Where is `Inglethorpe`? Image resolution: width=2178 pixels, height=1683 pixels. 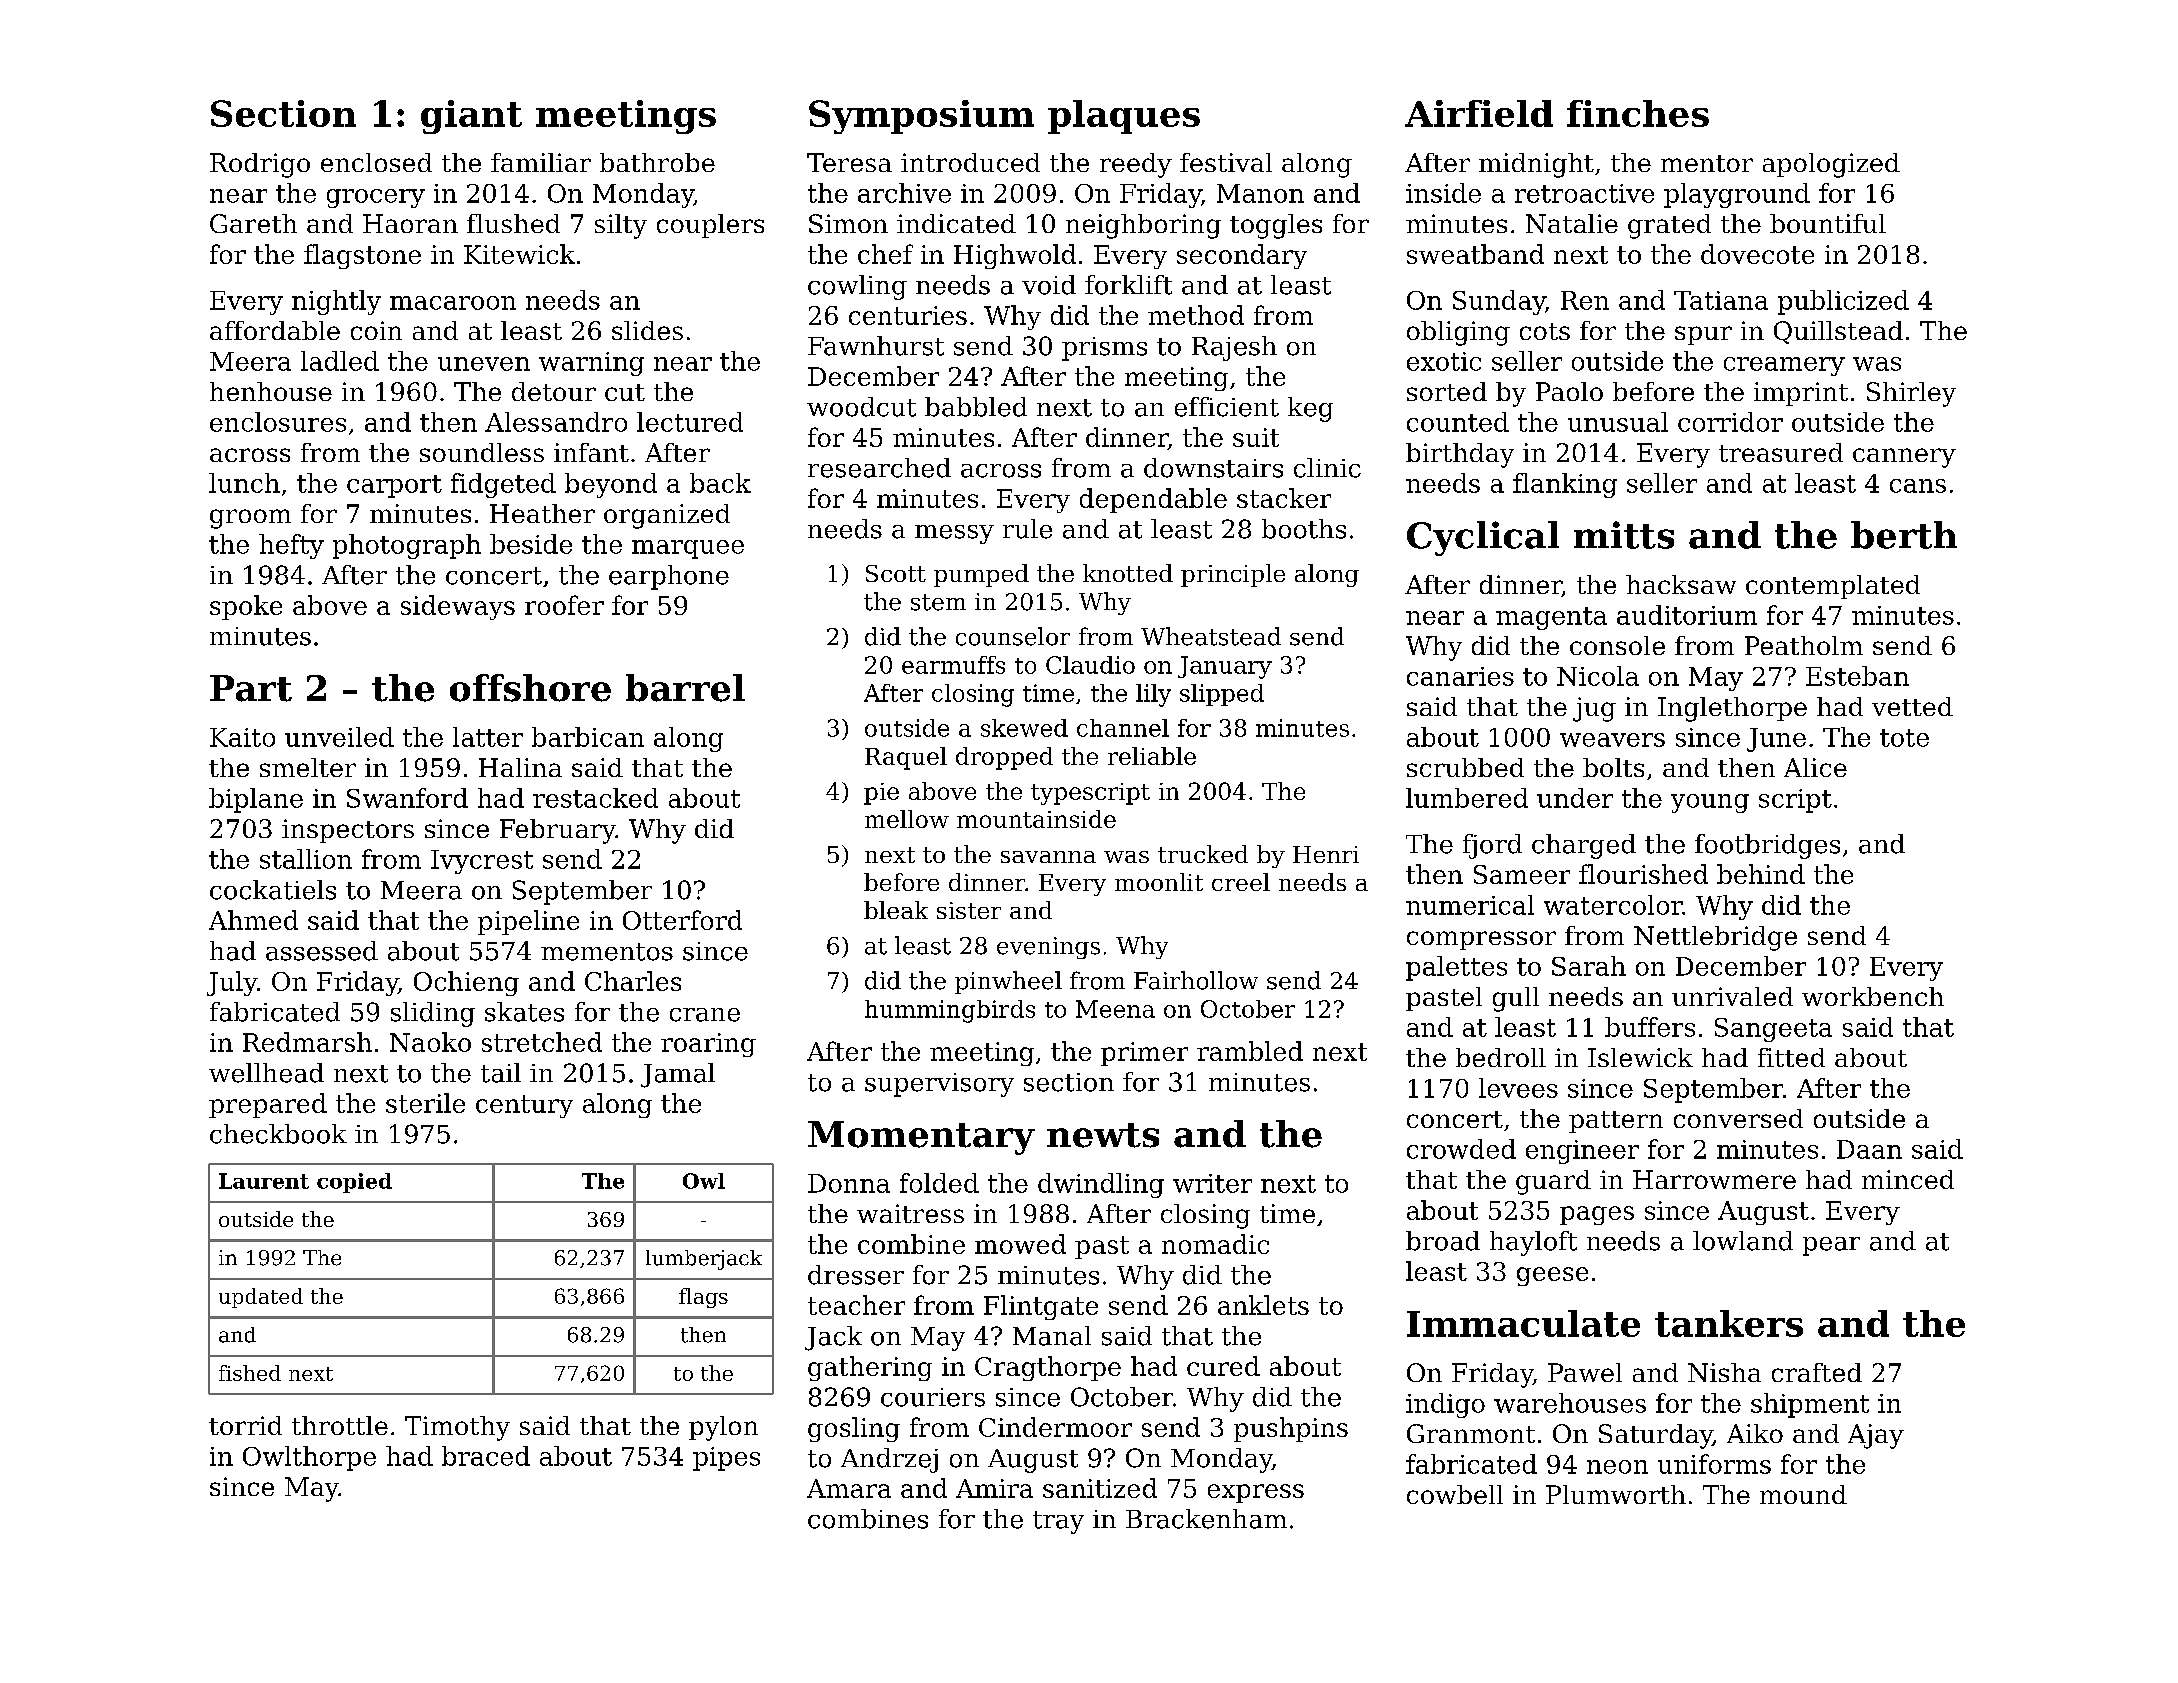
Inglethorpe is located at coordinates (1732, 709).
